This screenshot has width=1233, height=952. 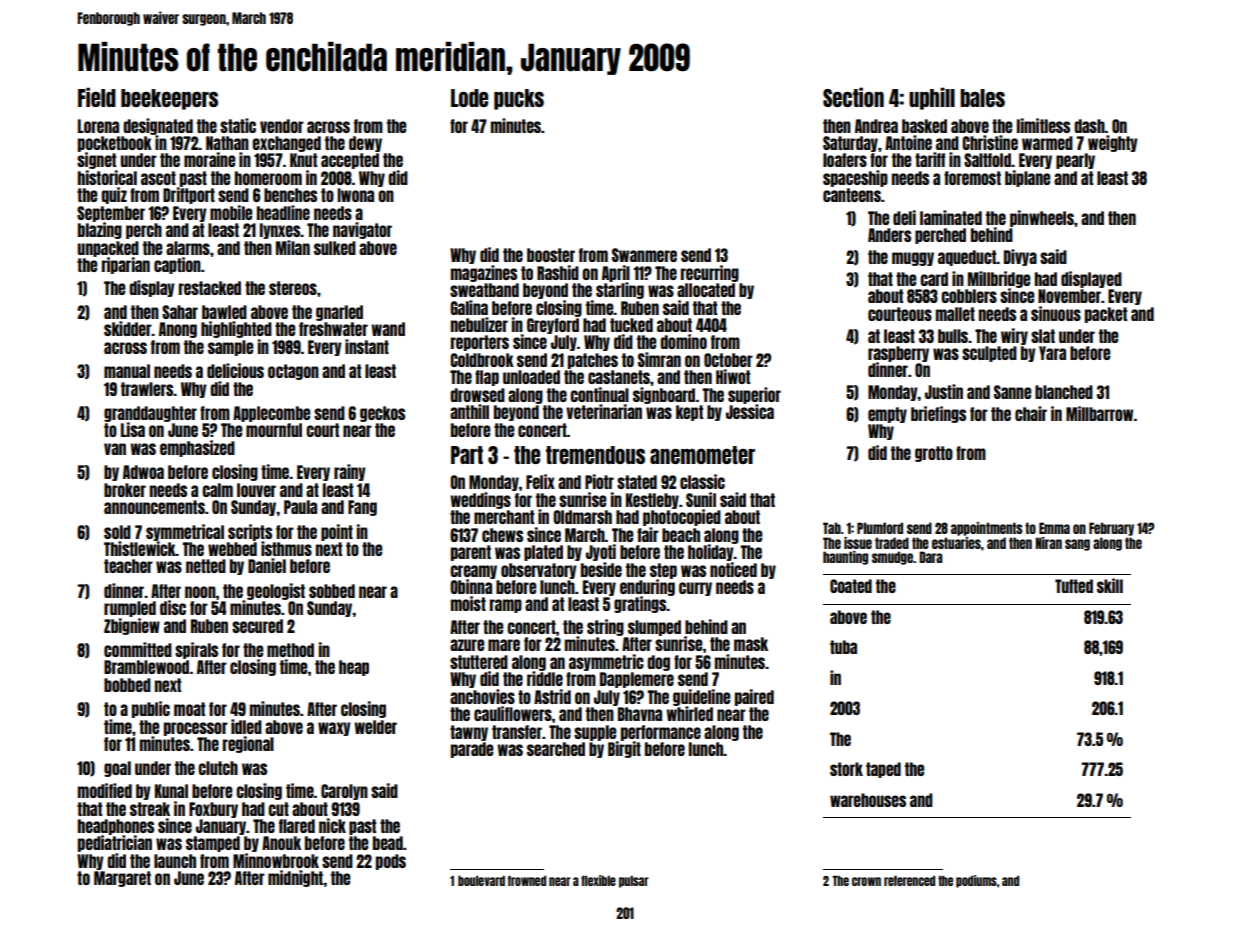 What do you see at coordinates (551, 255) in the screenshot?
I see `booster` at bounding box center [551, 255].
